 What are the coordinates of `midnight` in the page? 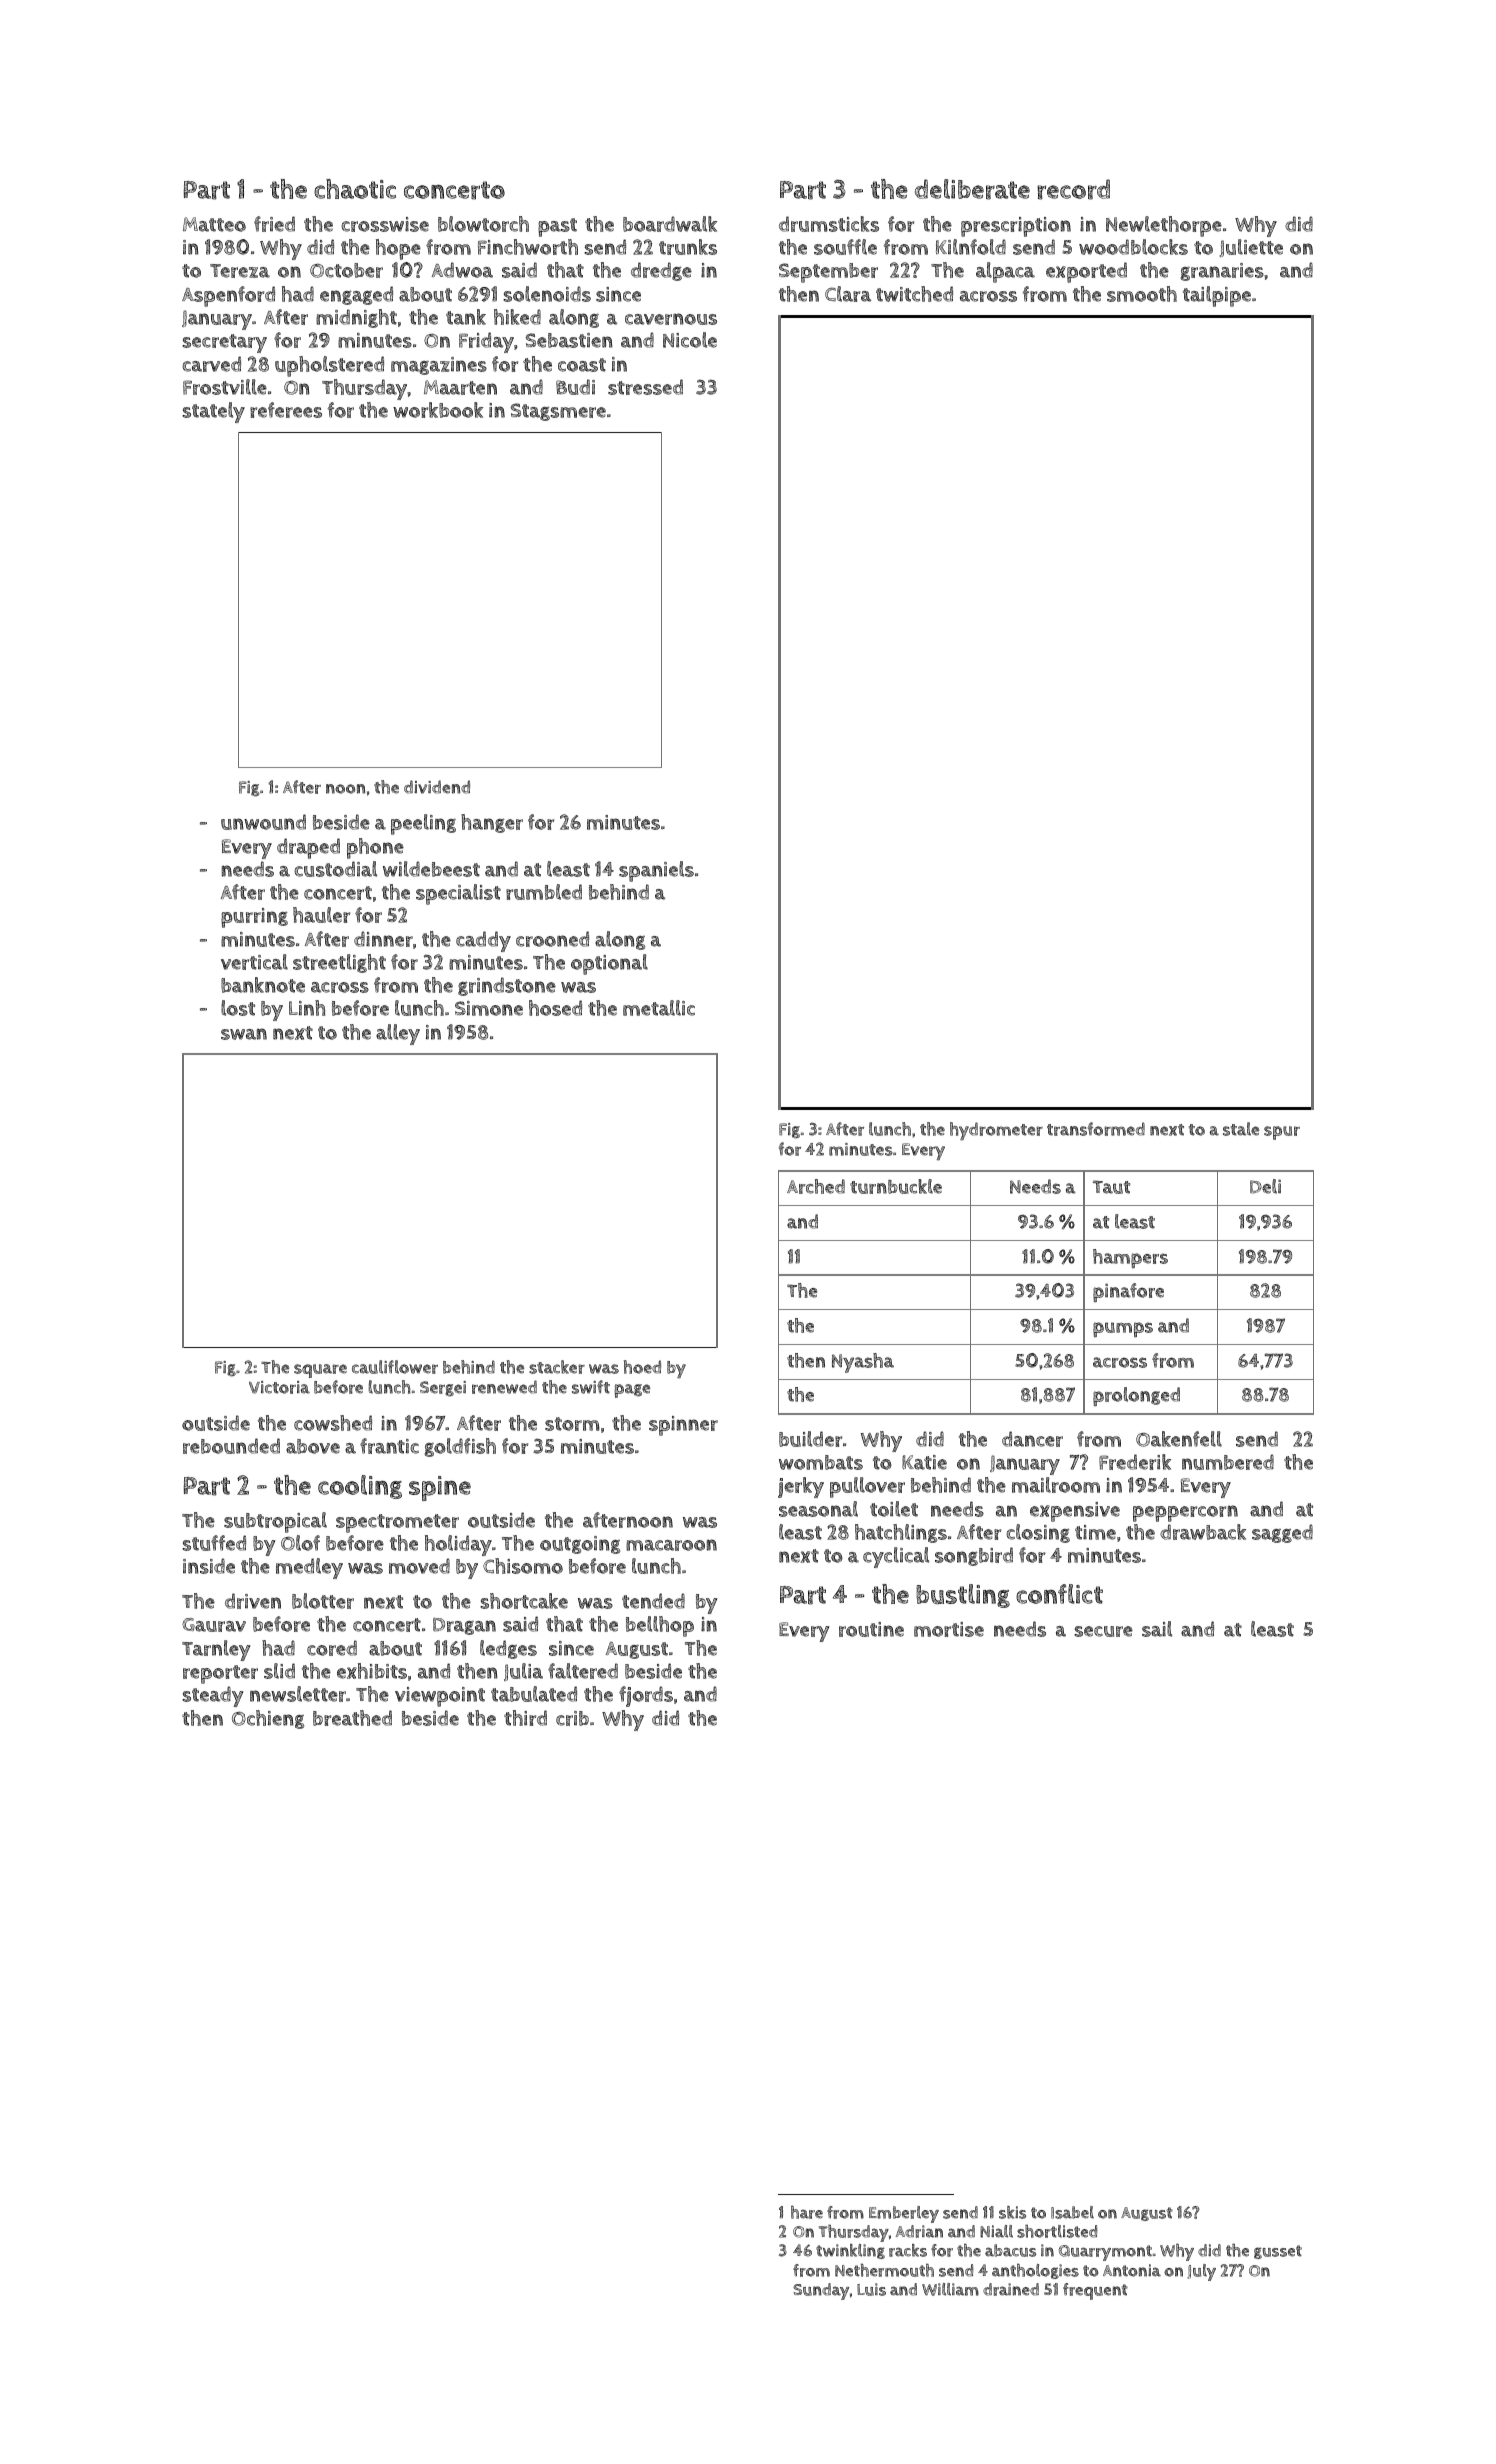 It's located at (356, 318).
